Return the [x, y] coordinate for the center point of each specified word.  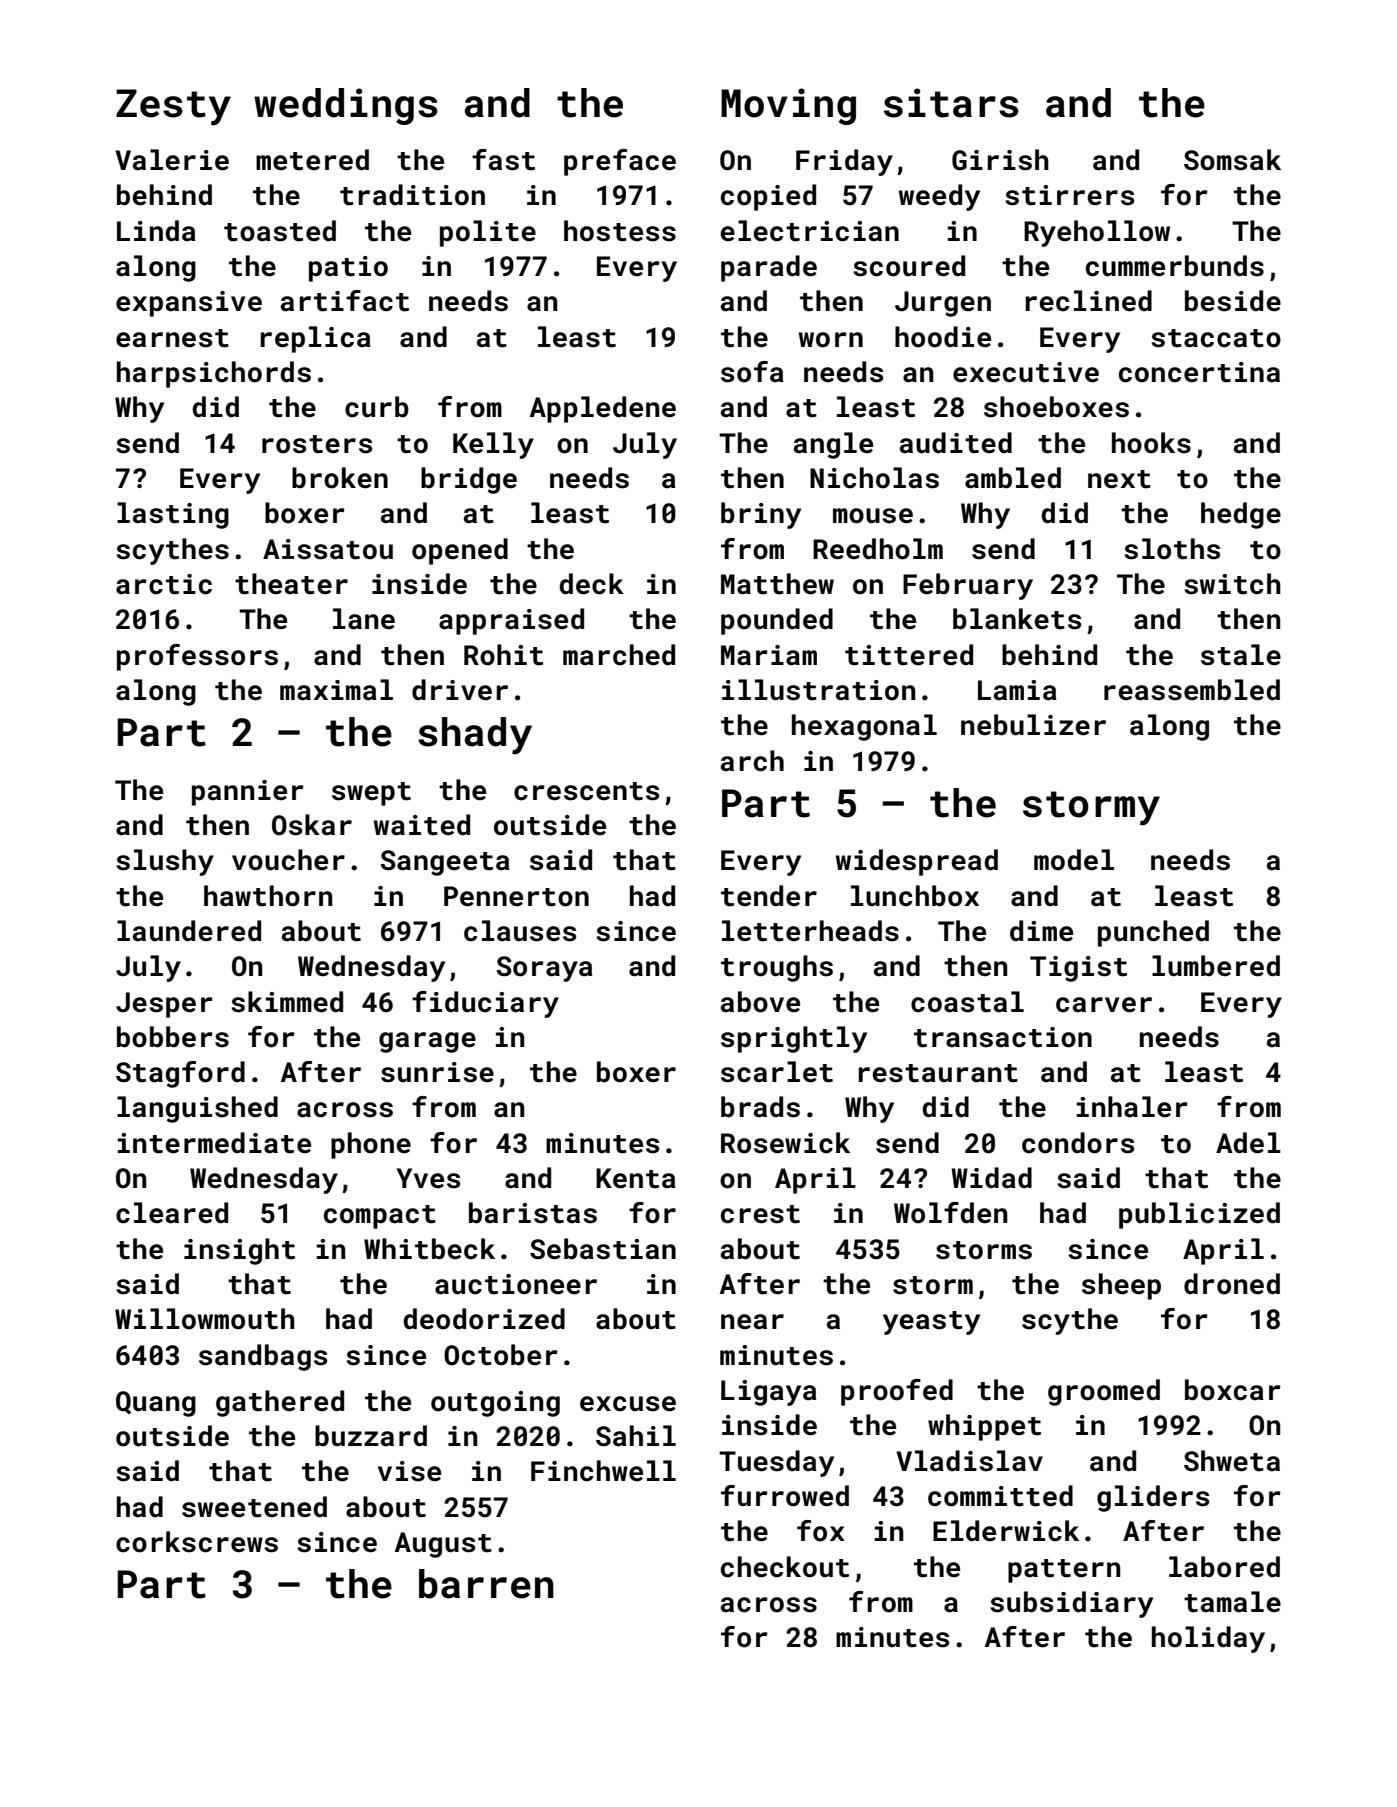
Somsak [1232, 160]
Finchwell [603, 1471]
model [1074, 860]
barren [486, 1584]
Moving [788, 106]
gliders [1153, 1498]
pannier [248, 793]
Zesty [173, 107]
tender [769, 896]
